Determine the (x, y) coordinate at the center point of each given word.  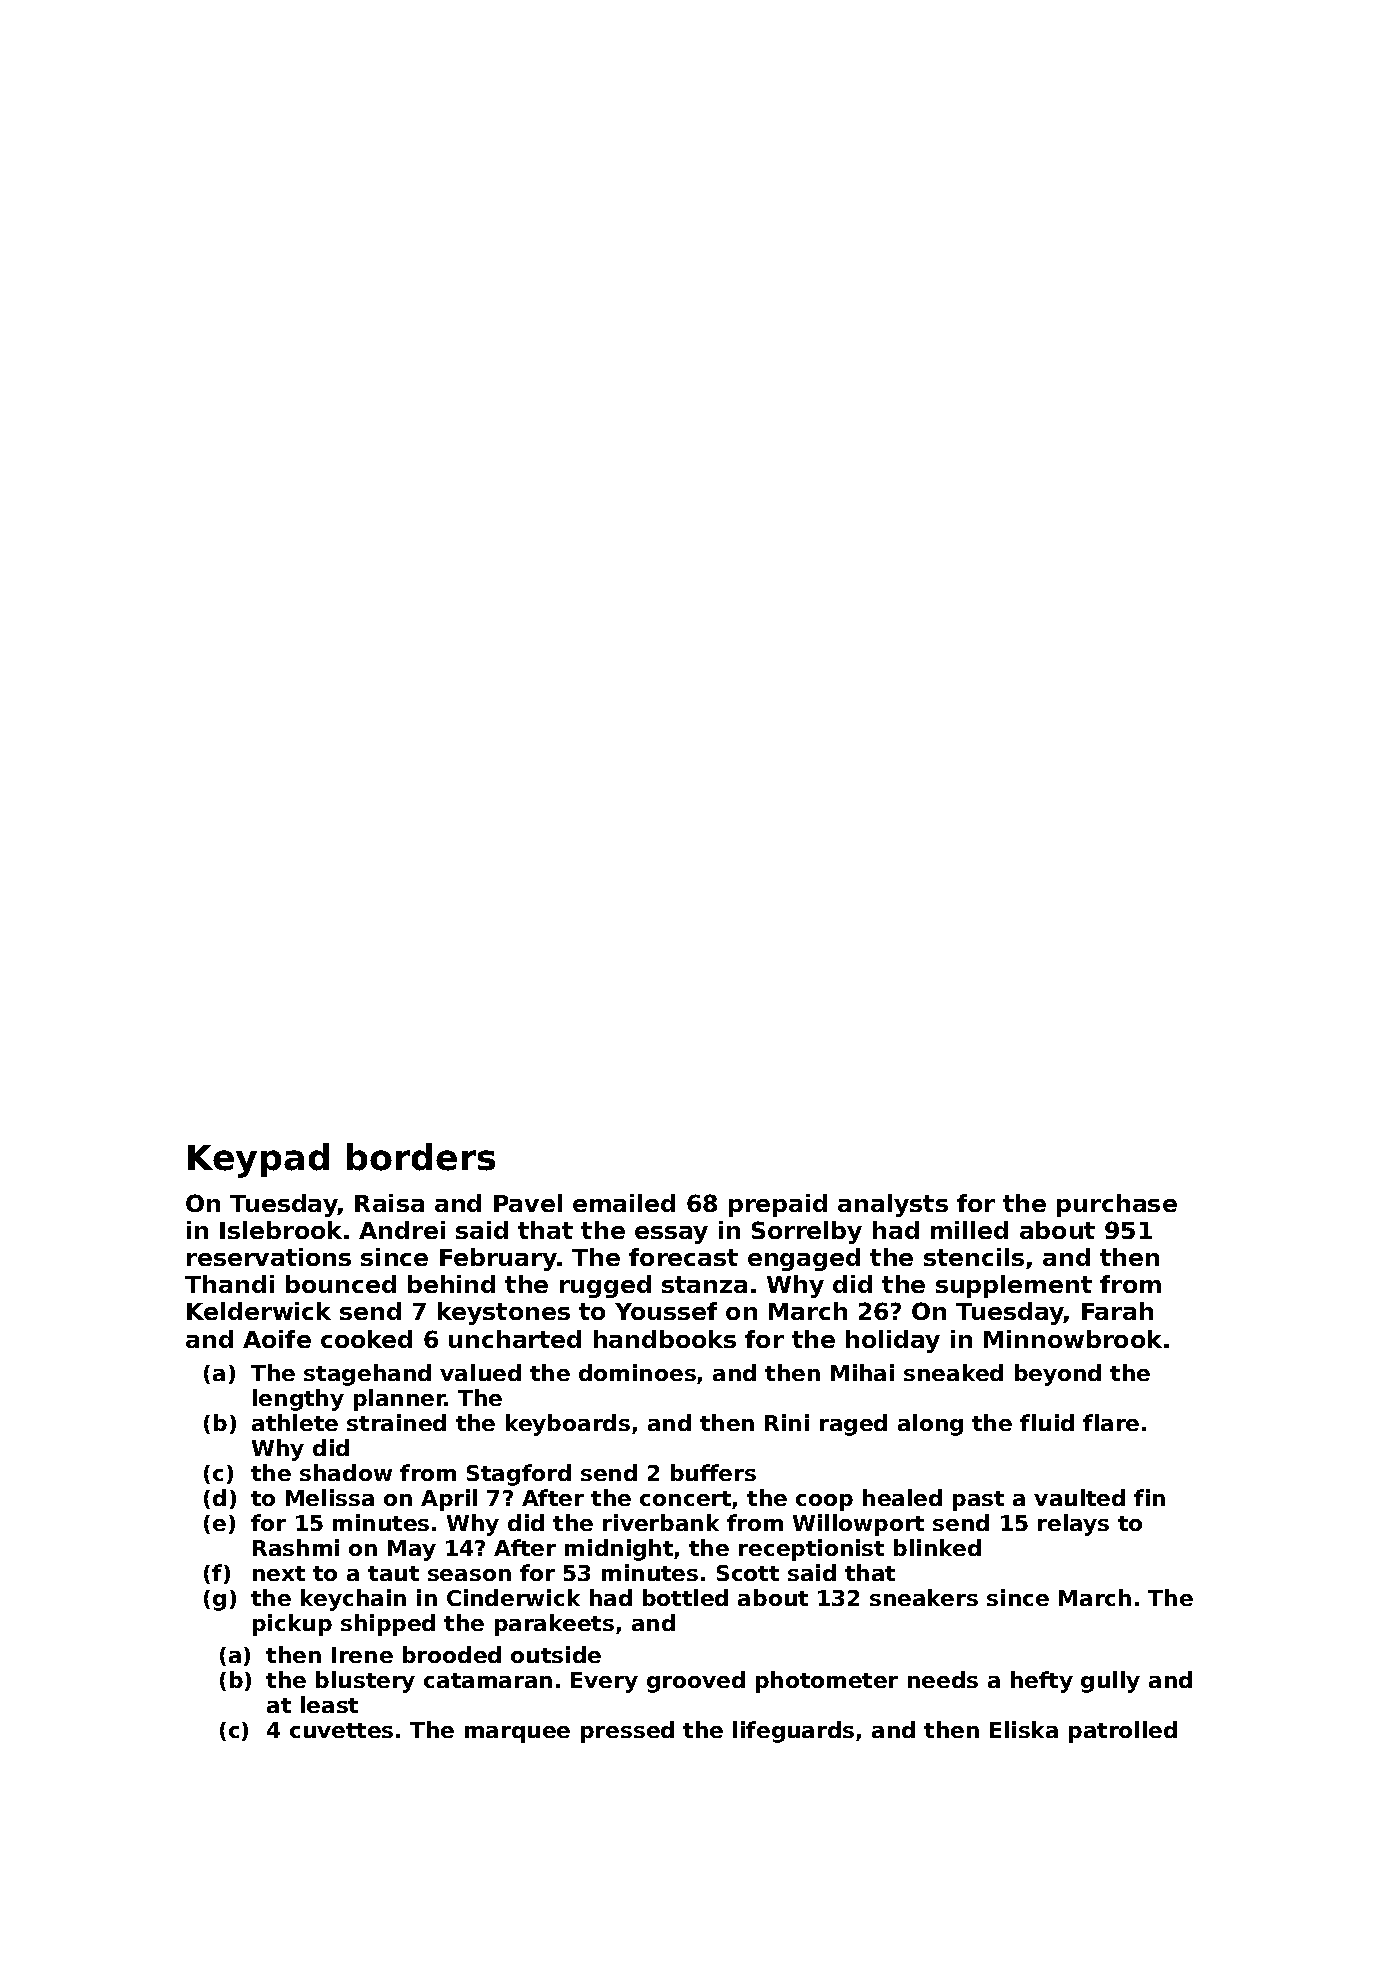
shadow (346, 1472)
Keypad (258, 1160)
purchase (1117, 1205)
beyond (1058, 1375)
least (329, 1704)
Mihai (862, 1372)
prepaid (778, 1205)
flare (1111, 1422)
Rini (787, 1422)
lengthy (298, 1400)
